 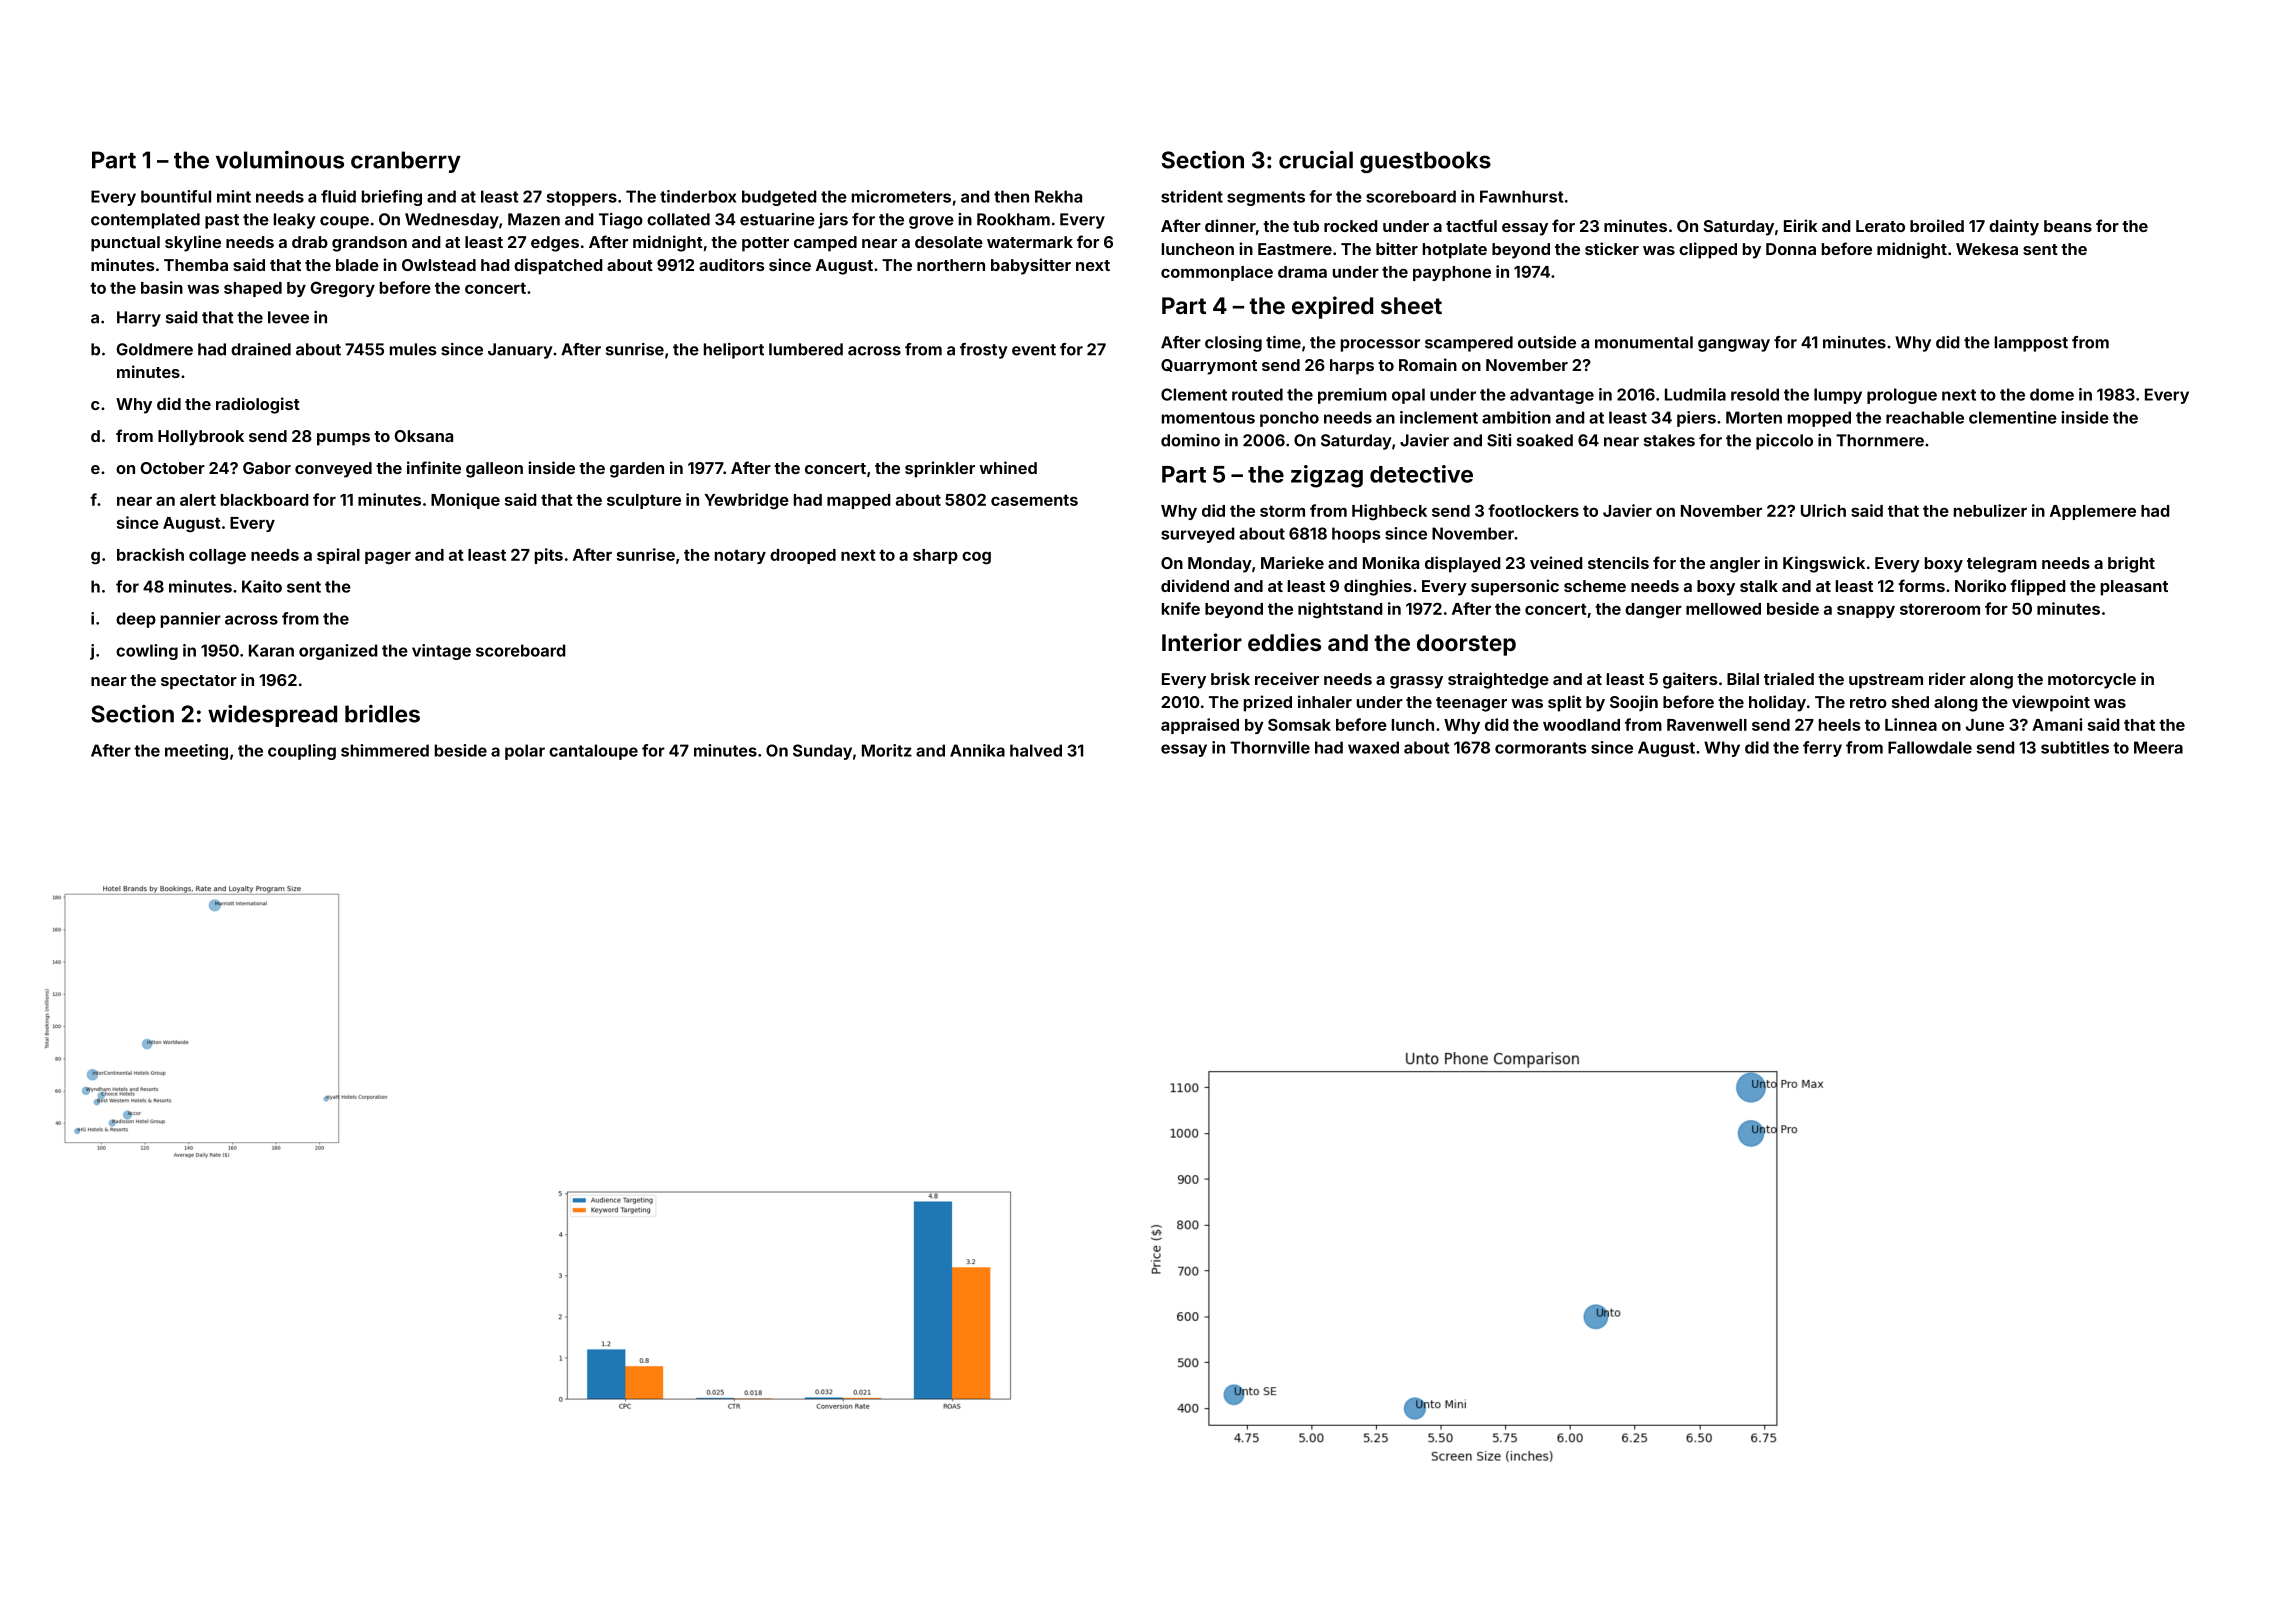 What do you see at coordinates (1008, 467) in the image?
I see `whined` at bounding box center [1008, 467].
